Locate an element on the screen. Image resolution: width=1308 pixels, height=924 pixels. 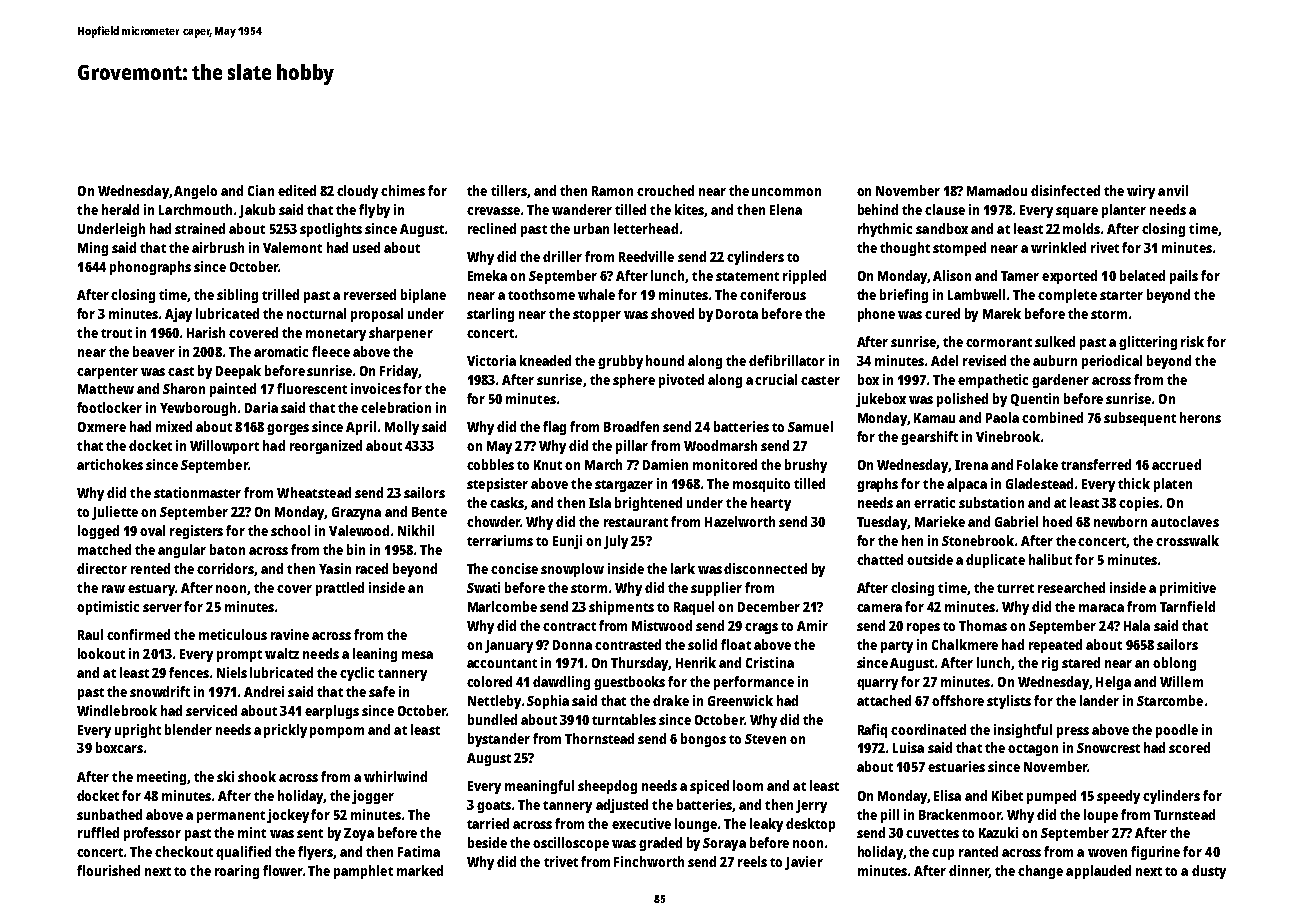
cloudy is located at coordinates (357, 192).
